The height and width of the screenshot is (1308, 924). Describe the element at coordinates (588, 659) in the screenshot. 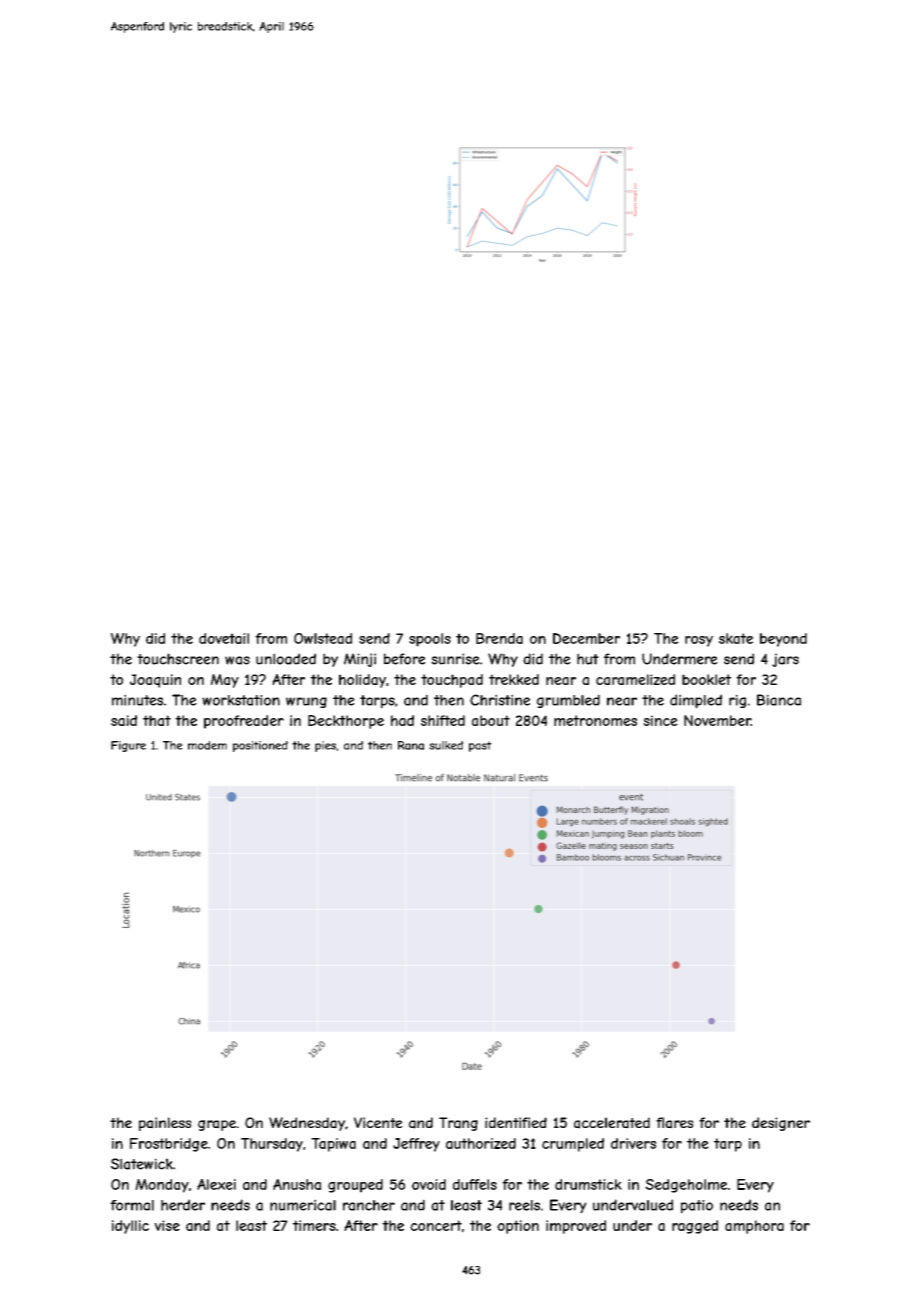

I see `hut` at that location.
